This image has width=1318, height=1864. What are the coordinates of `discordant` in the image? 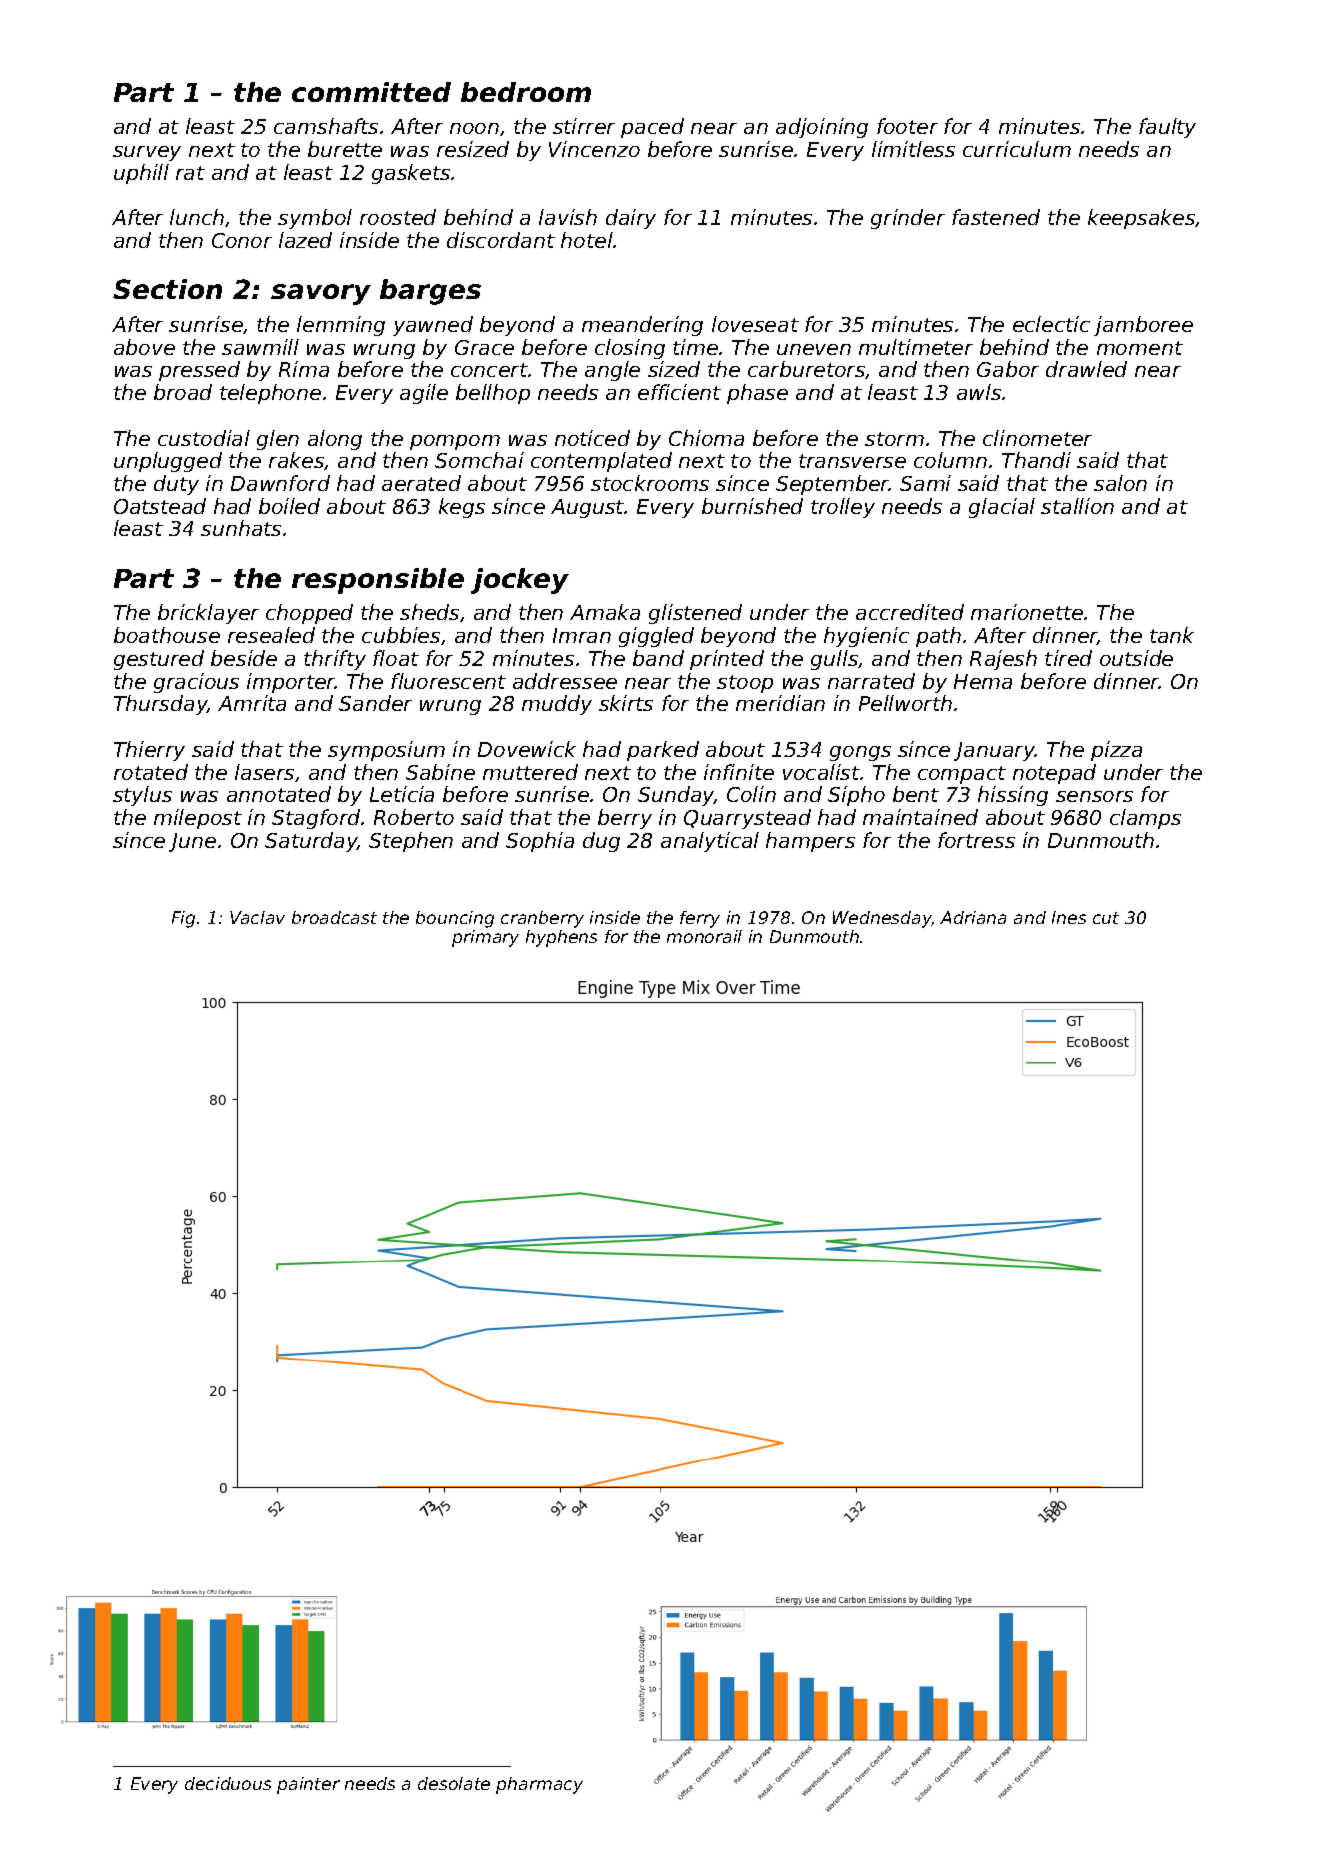 It's located at (501, 240).
